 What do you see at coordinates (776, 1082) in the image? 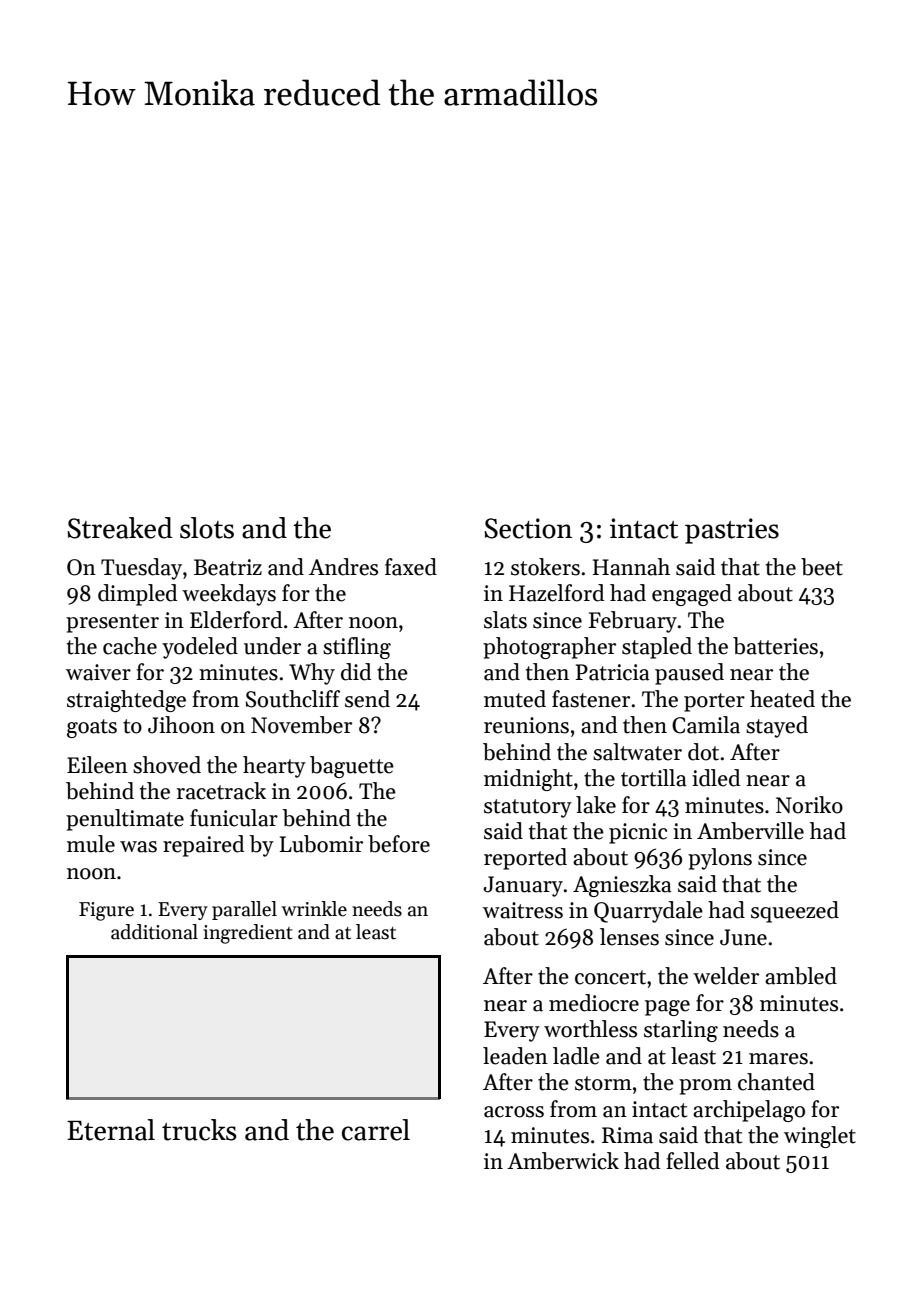
I see `chanted` at bounding box center [776, 1082].
